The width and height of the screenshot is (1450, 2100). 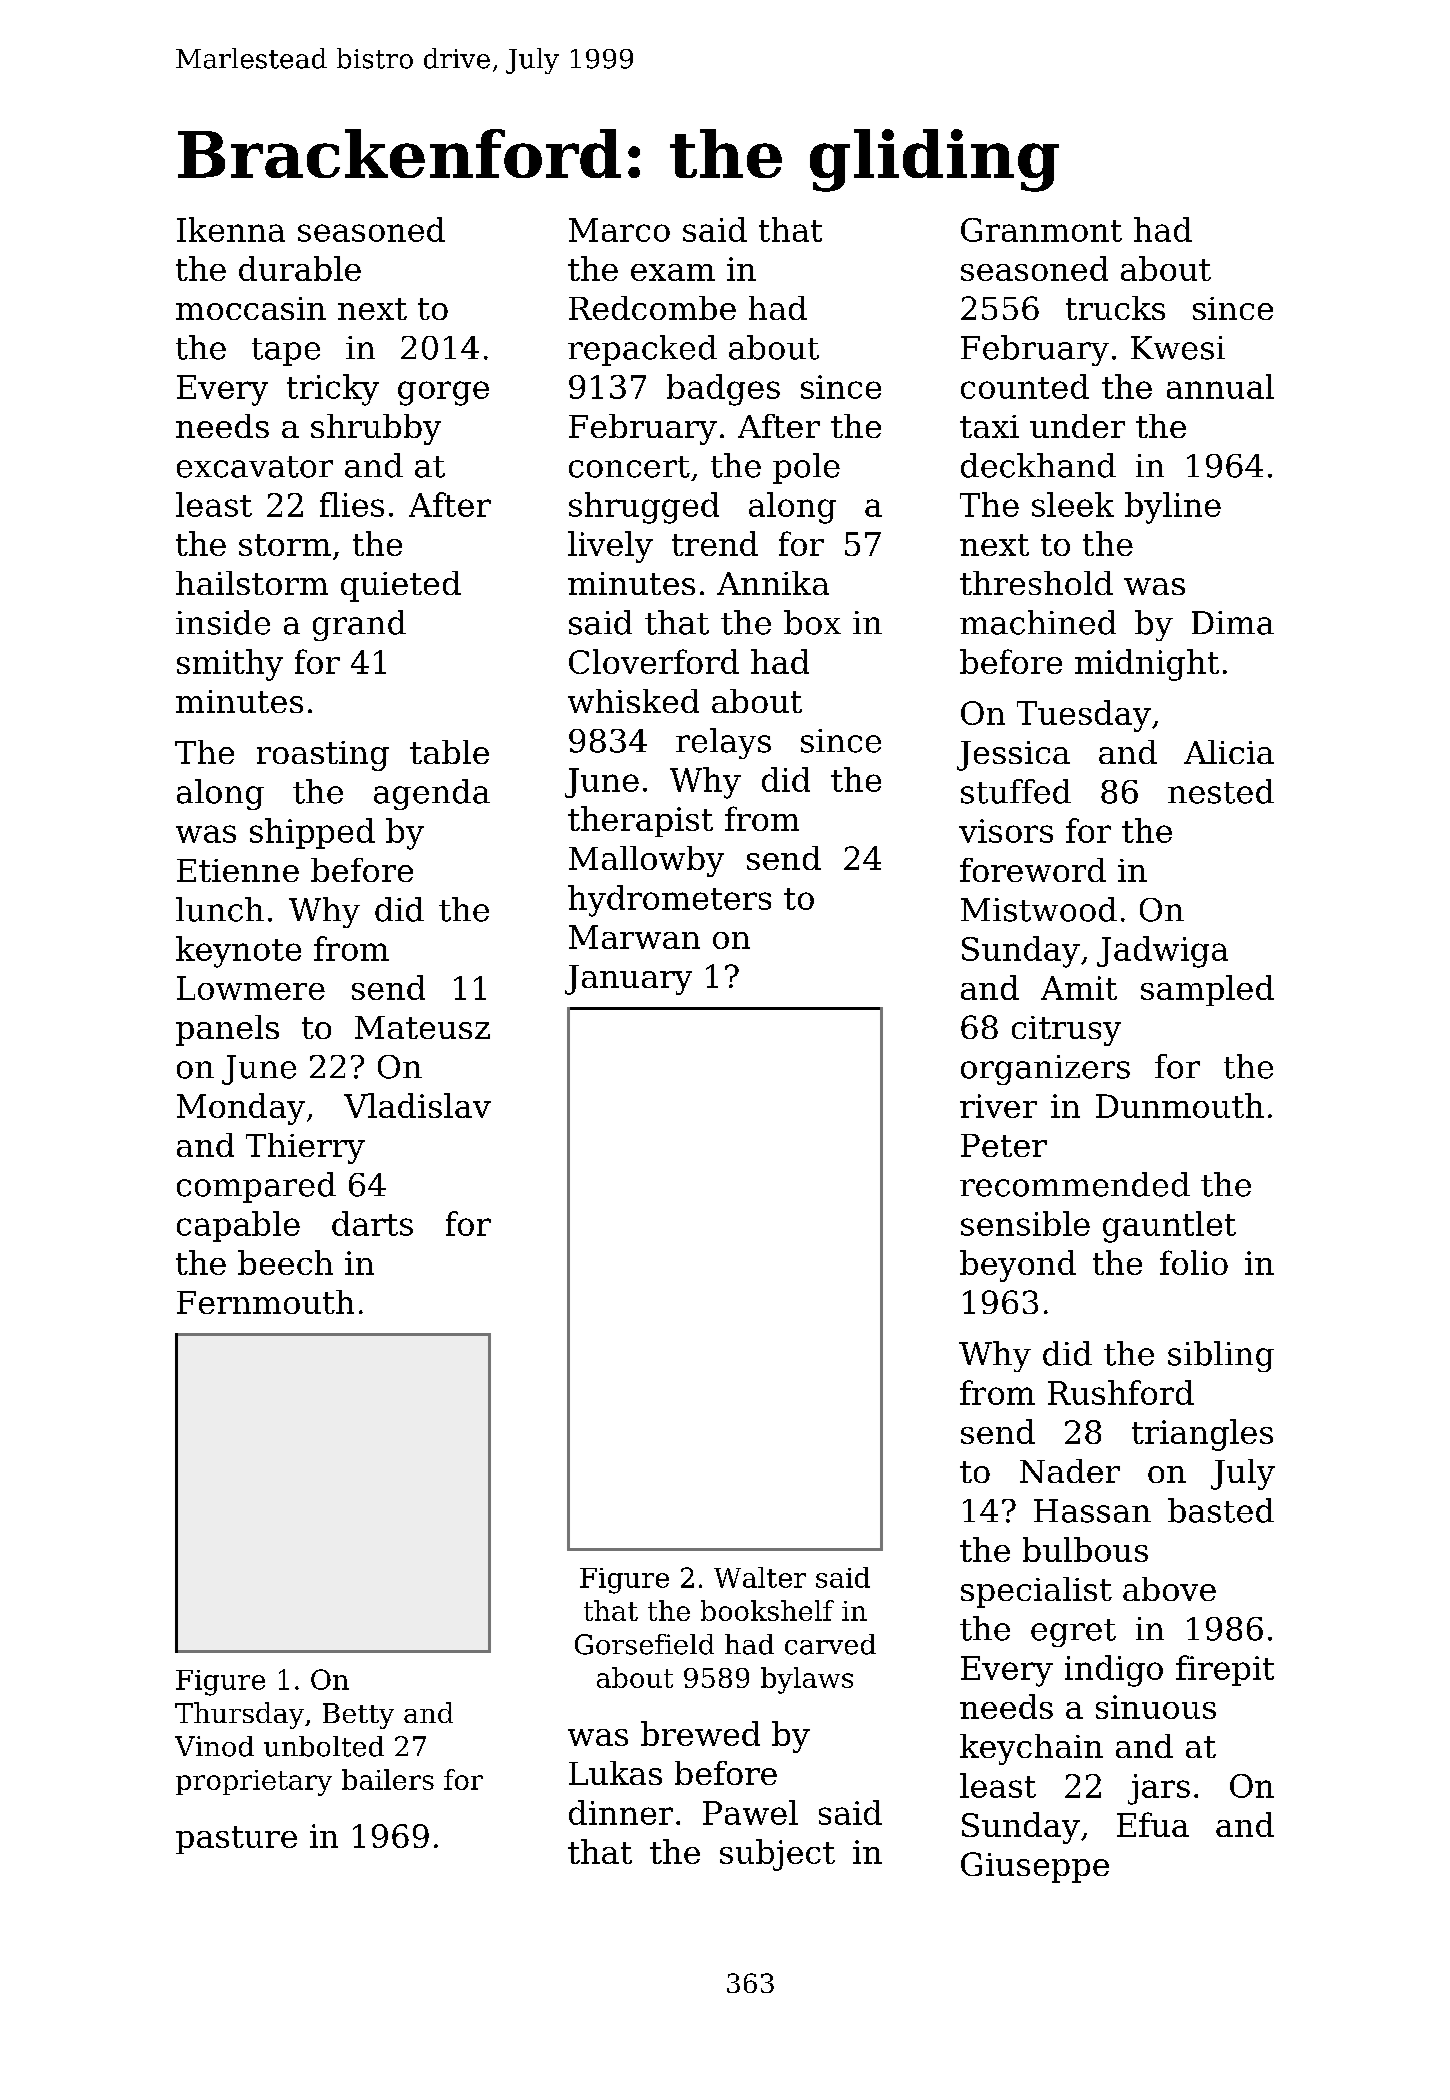 What do you see at coordinates (644, 508) in the screenshot?
I see `shrugged` at bounding box center [644, 508].
